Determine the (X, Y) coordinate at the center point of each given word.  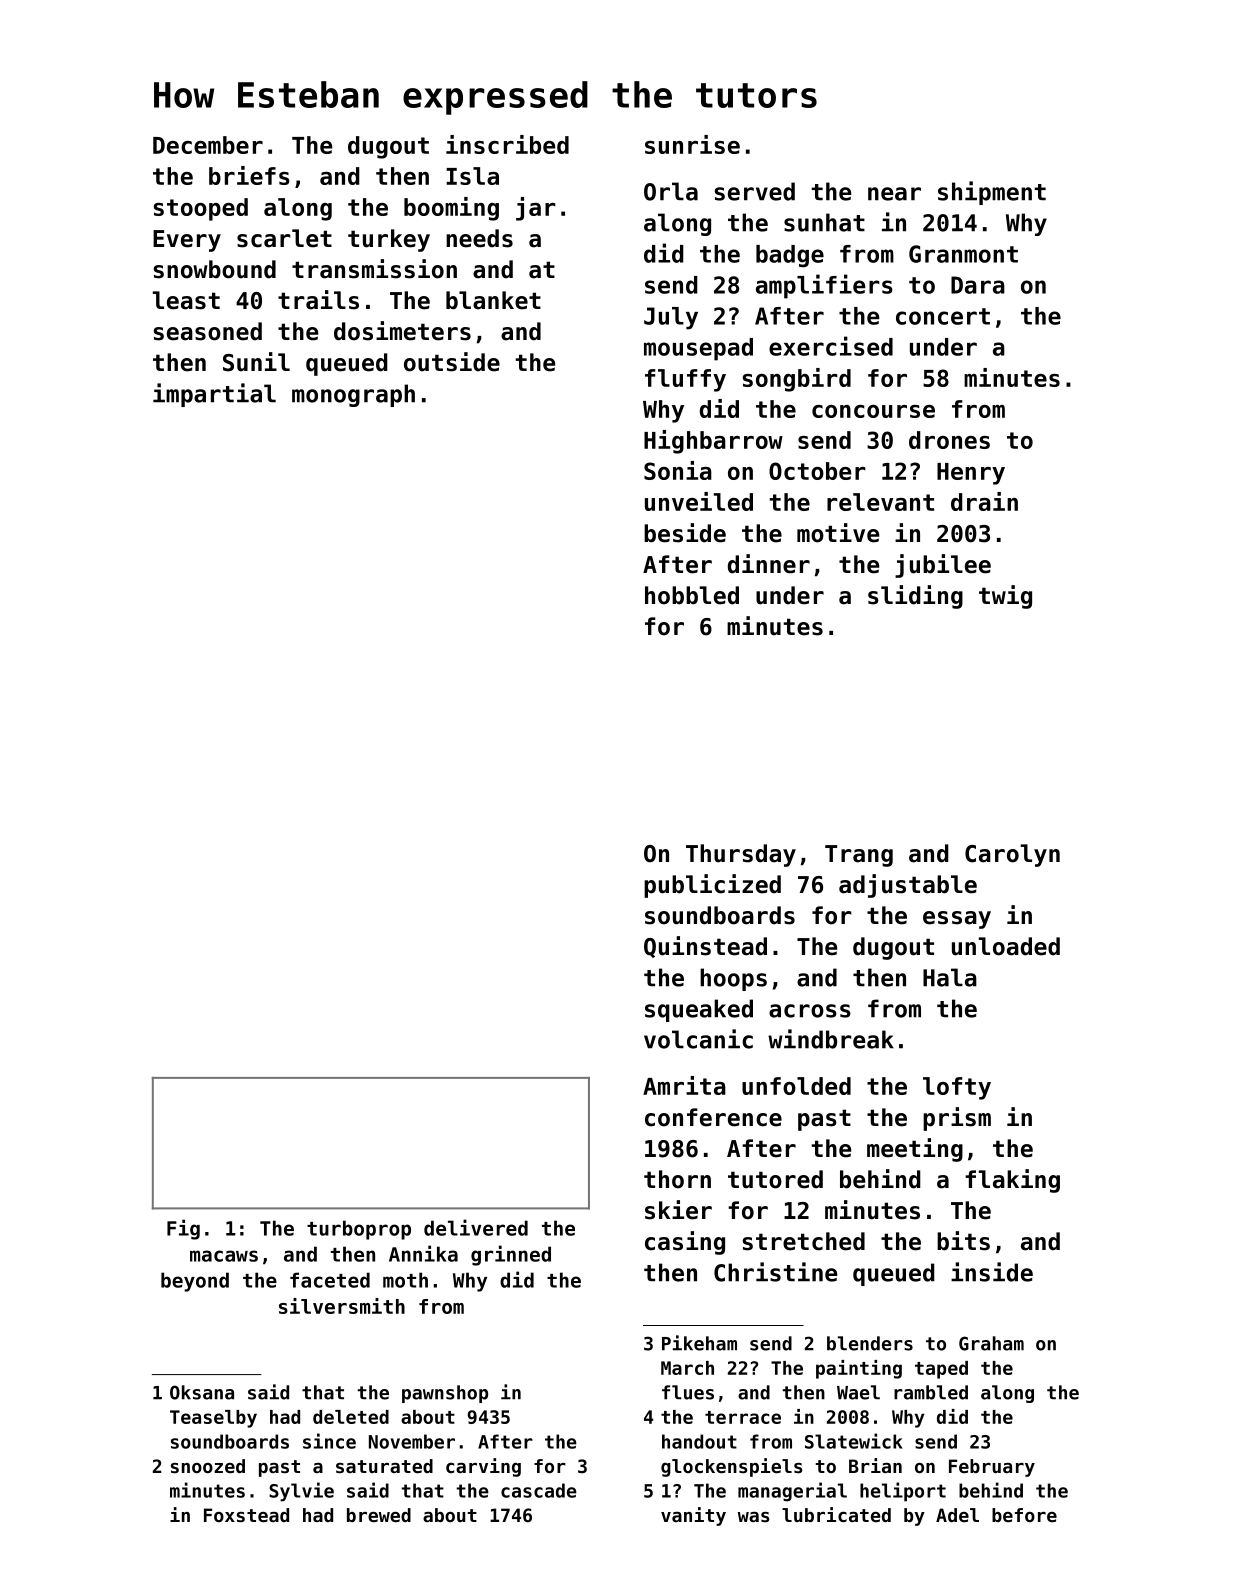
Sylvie (301, 1492)
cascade (539, 1490)
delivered (476, 1227)
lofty (957, 1088)
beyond (195, 1282)
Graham (991, 1343)
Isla (472, 176)
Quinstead (705, 947)
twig (1005, 597)
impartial (214, 395)
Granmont (963, 254)
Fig (183, 1229)
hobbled (692, 595)
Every (187, 241)
